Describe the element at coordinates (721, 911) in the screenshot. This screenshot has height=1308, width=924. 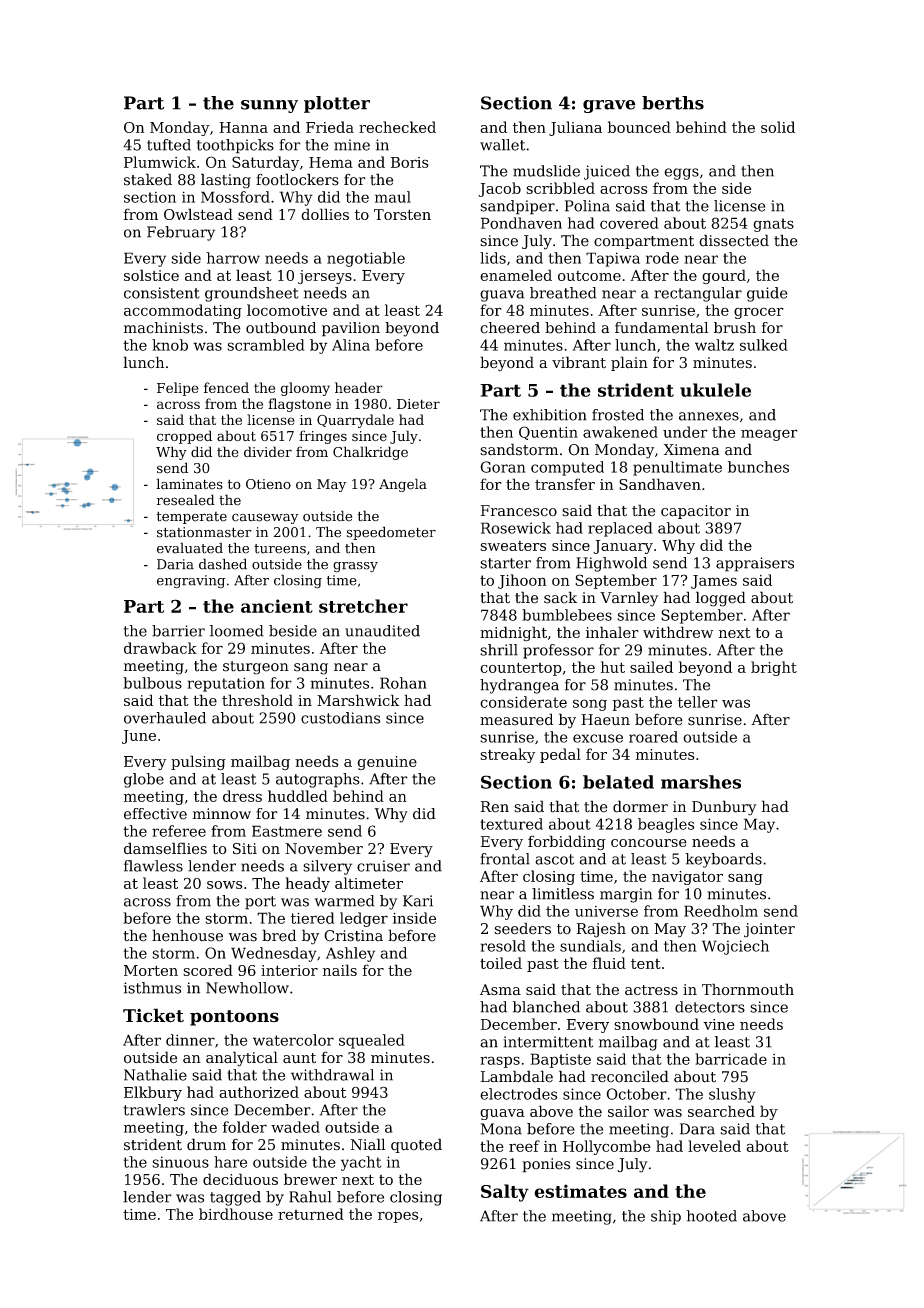
I see `Reedholm` at that location.
